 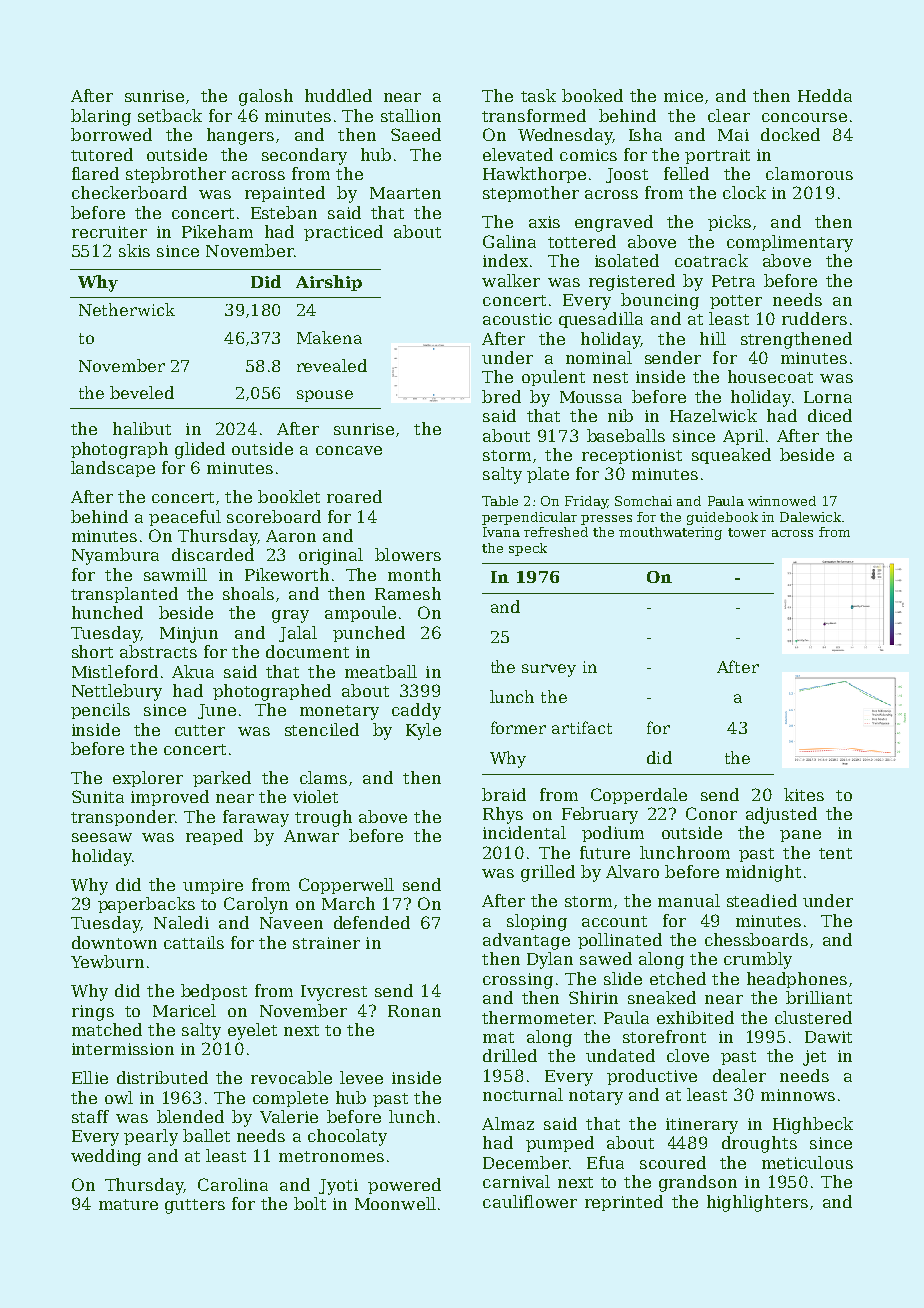 What do you see at coordinates (620, 941) in the image?
I see `pollinated` at bounding box center [620, 941].
